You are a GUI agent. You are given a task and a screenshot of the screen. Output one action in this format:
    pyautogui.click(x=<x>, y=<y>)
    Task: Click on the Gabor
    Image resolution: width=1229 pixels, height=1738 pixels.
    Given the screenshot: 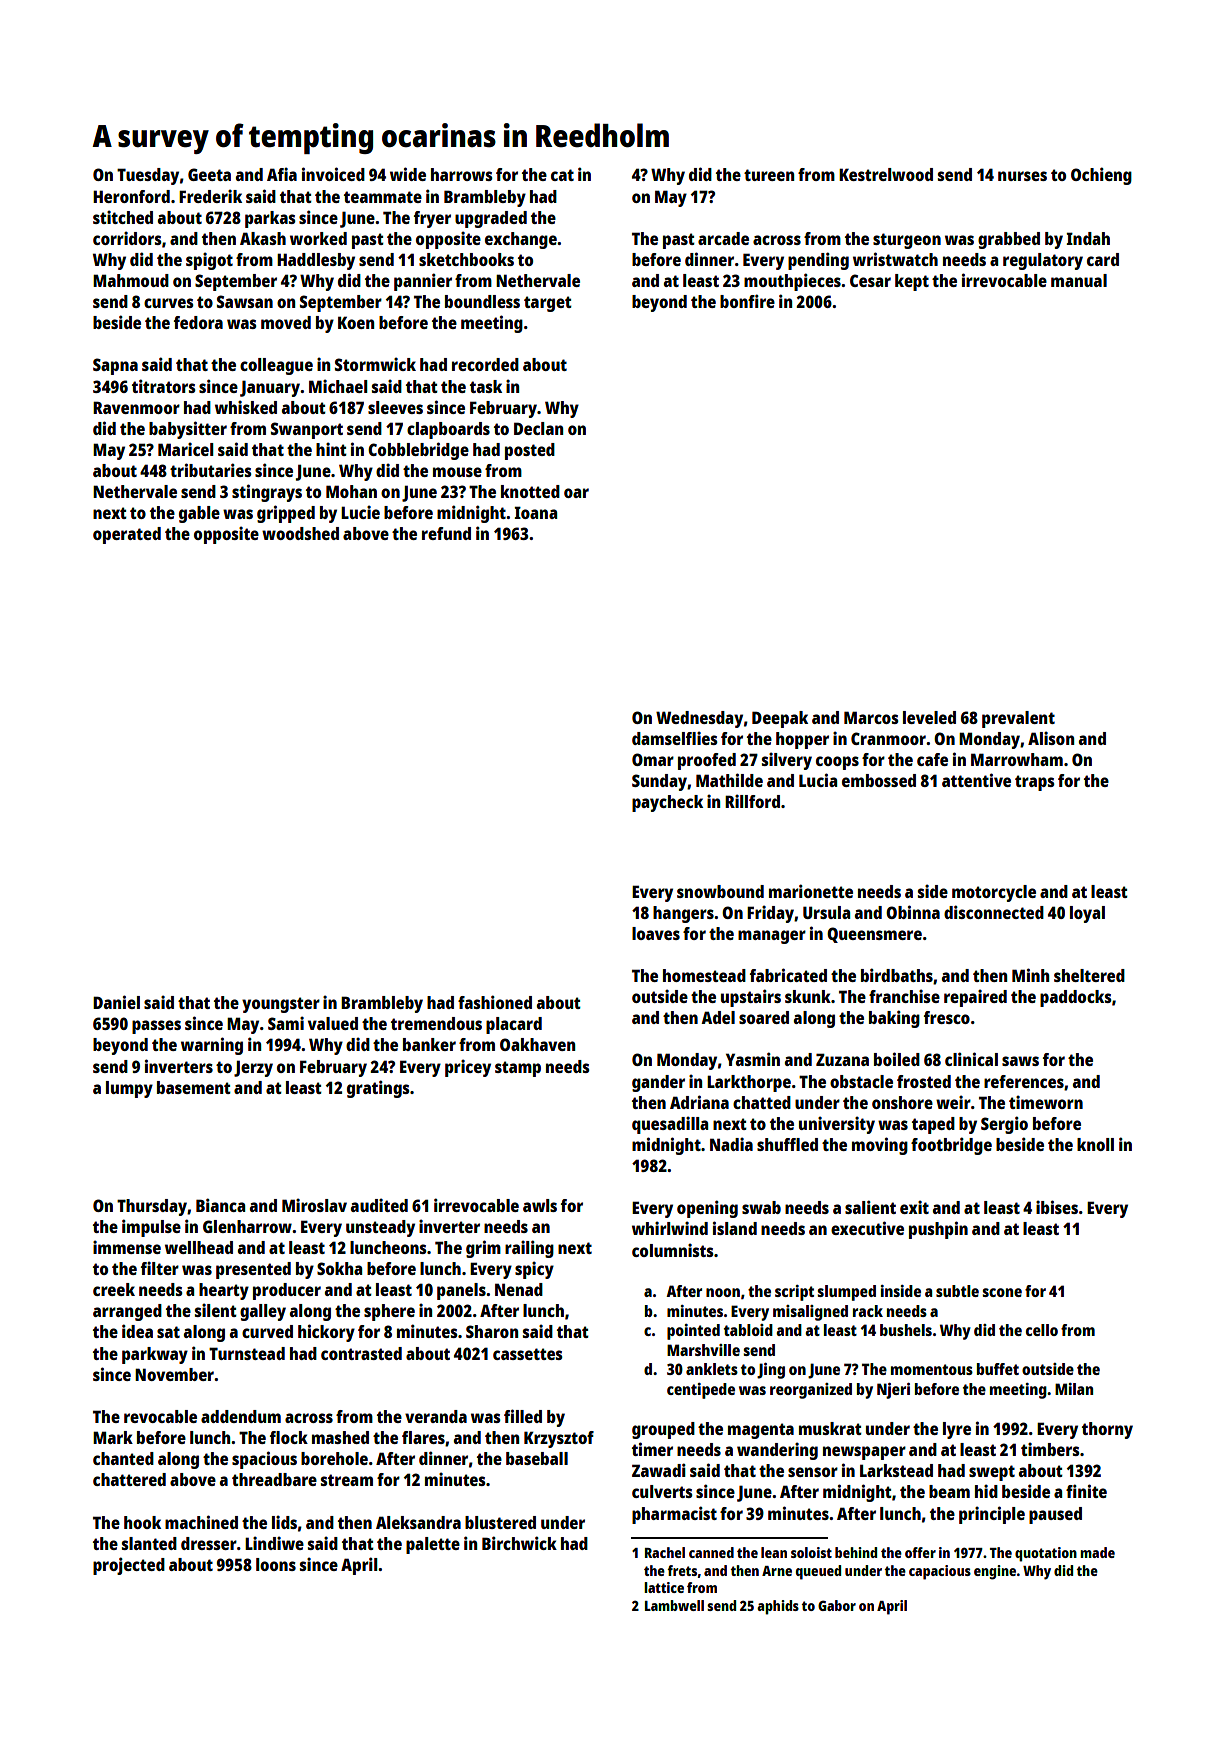 What is the action you would take?
    pyautogui.click(x=837, y=1605)
